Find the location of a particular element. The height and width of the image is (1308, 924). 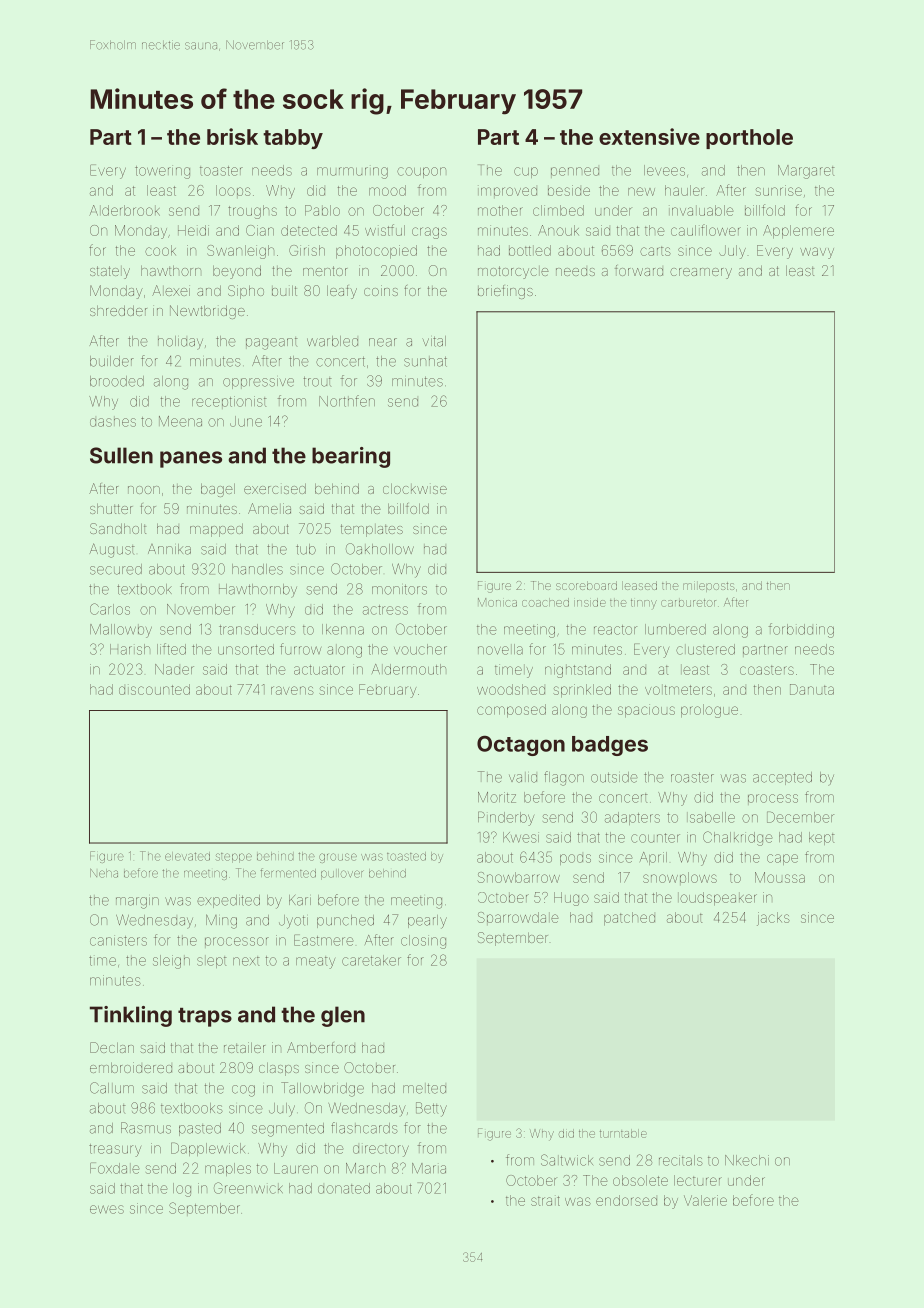

forbidding is located at coordinates (801, 630).
